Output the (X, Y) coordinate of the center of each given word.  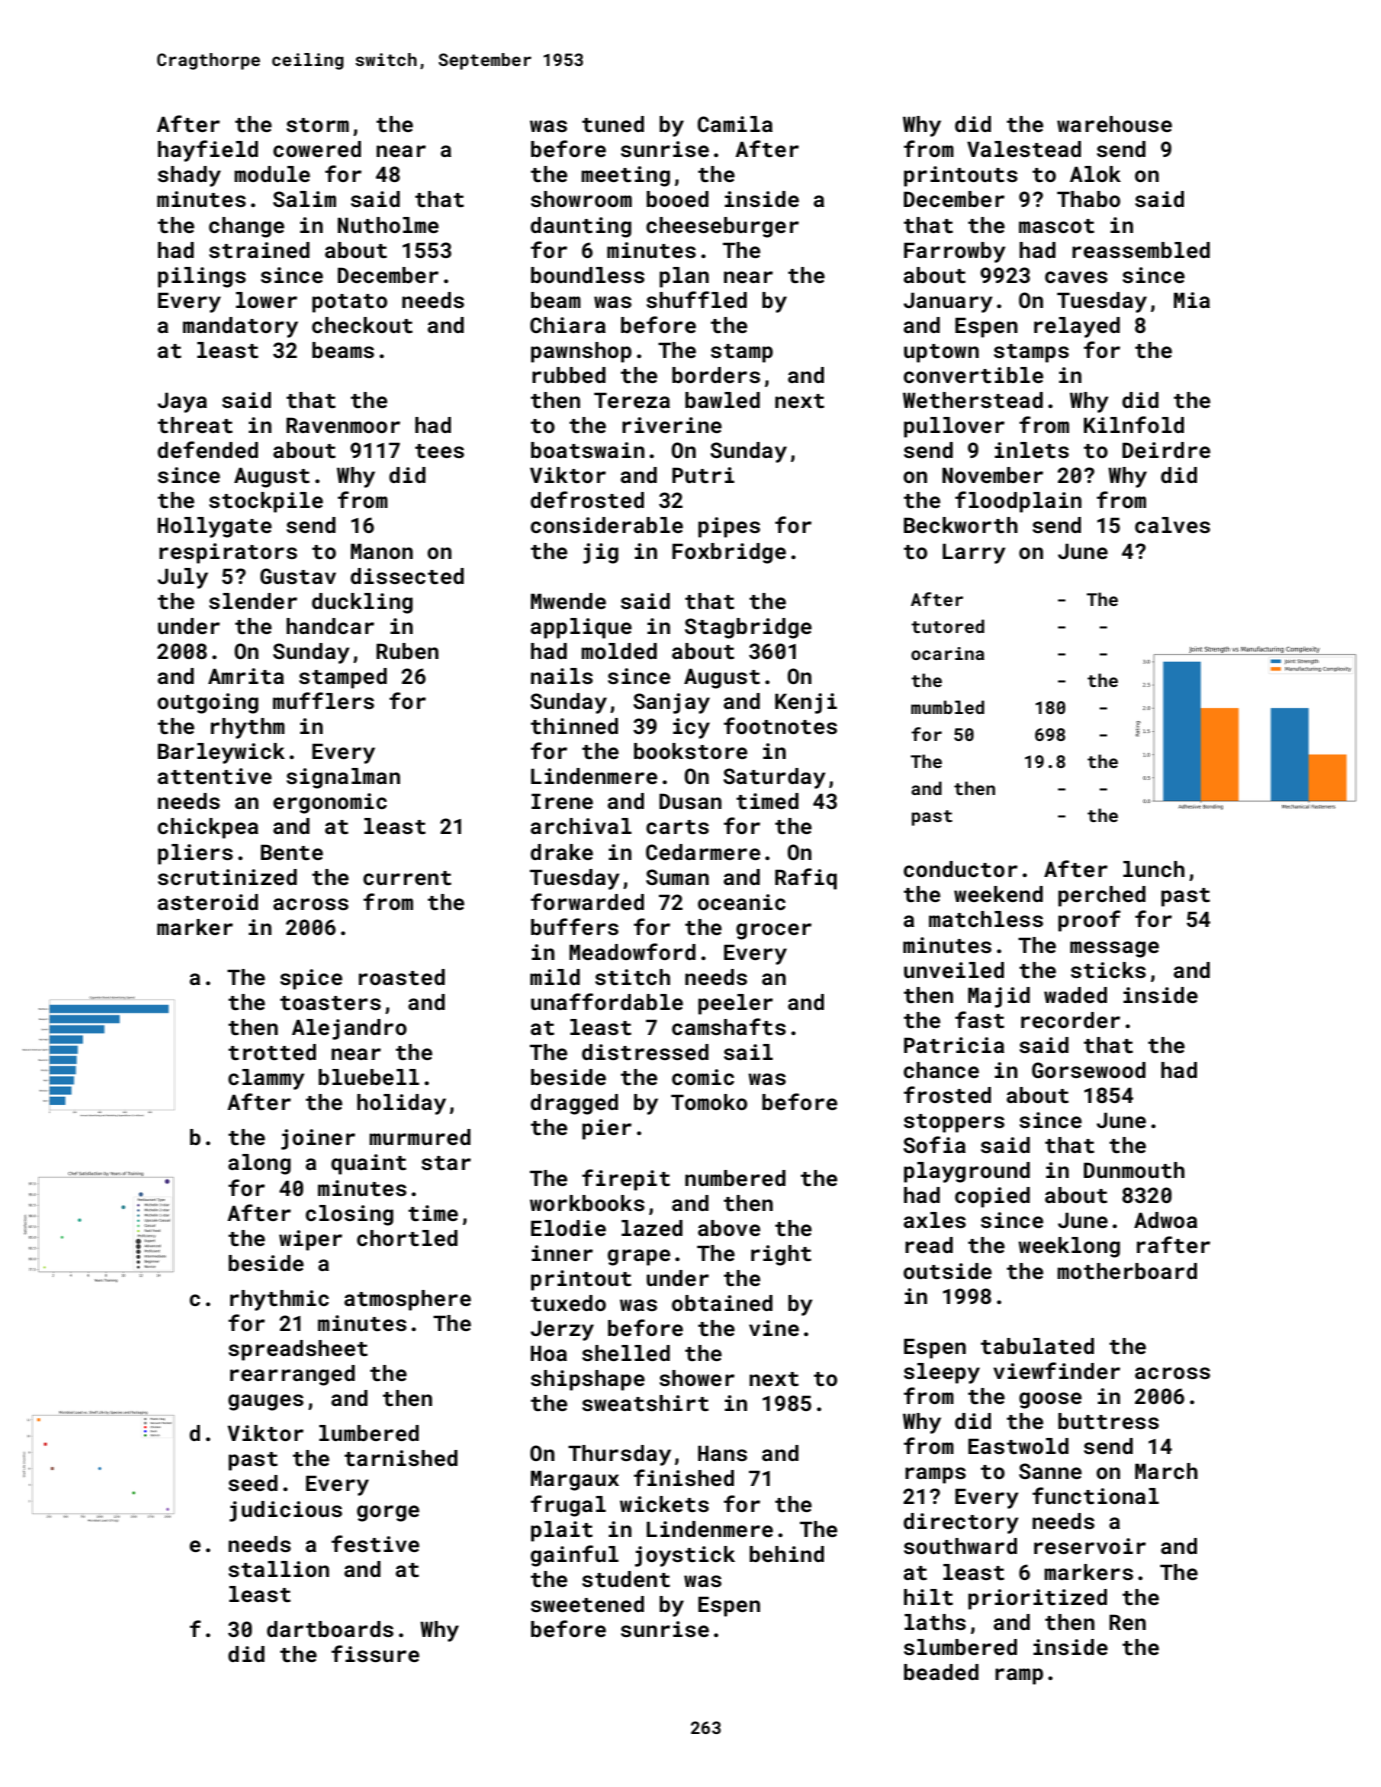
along (259, 1164)
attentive (215, 776)
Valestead (1024, 149)
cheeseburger (722, 227)
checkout (362, 325)
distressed (645, 1052)
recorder (1070, 1020)
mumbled (947, 707)
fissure (375, 1653)
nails (562, 676)
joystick (685, 1556)
